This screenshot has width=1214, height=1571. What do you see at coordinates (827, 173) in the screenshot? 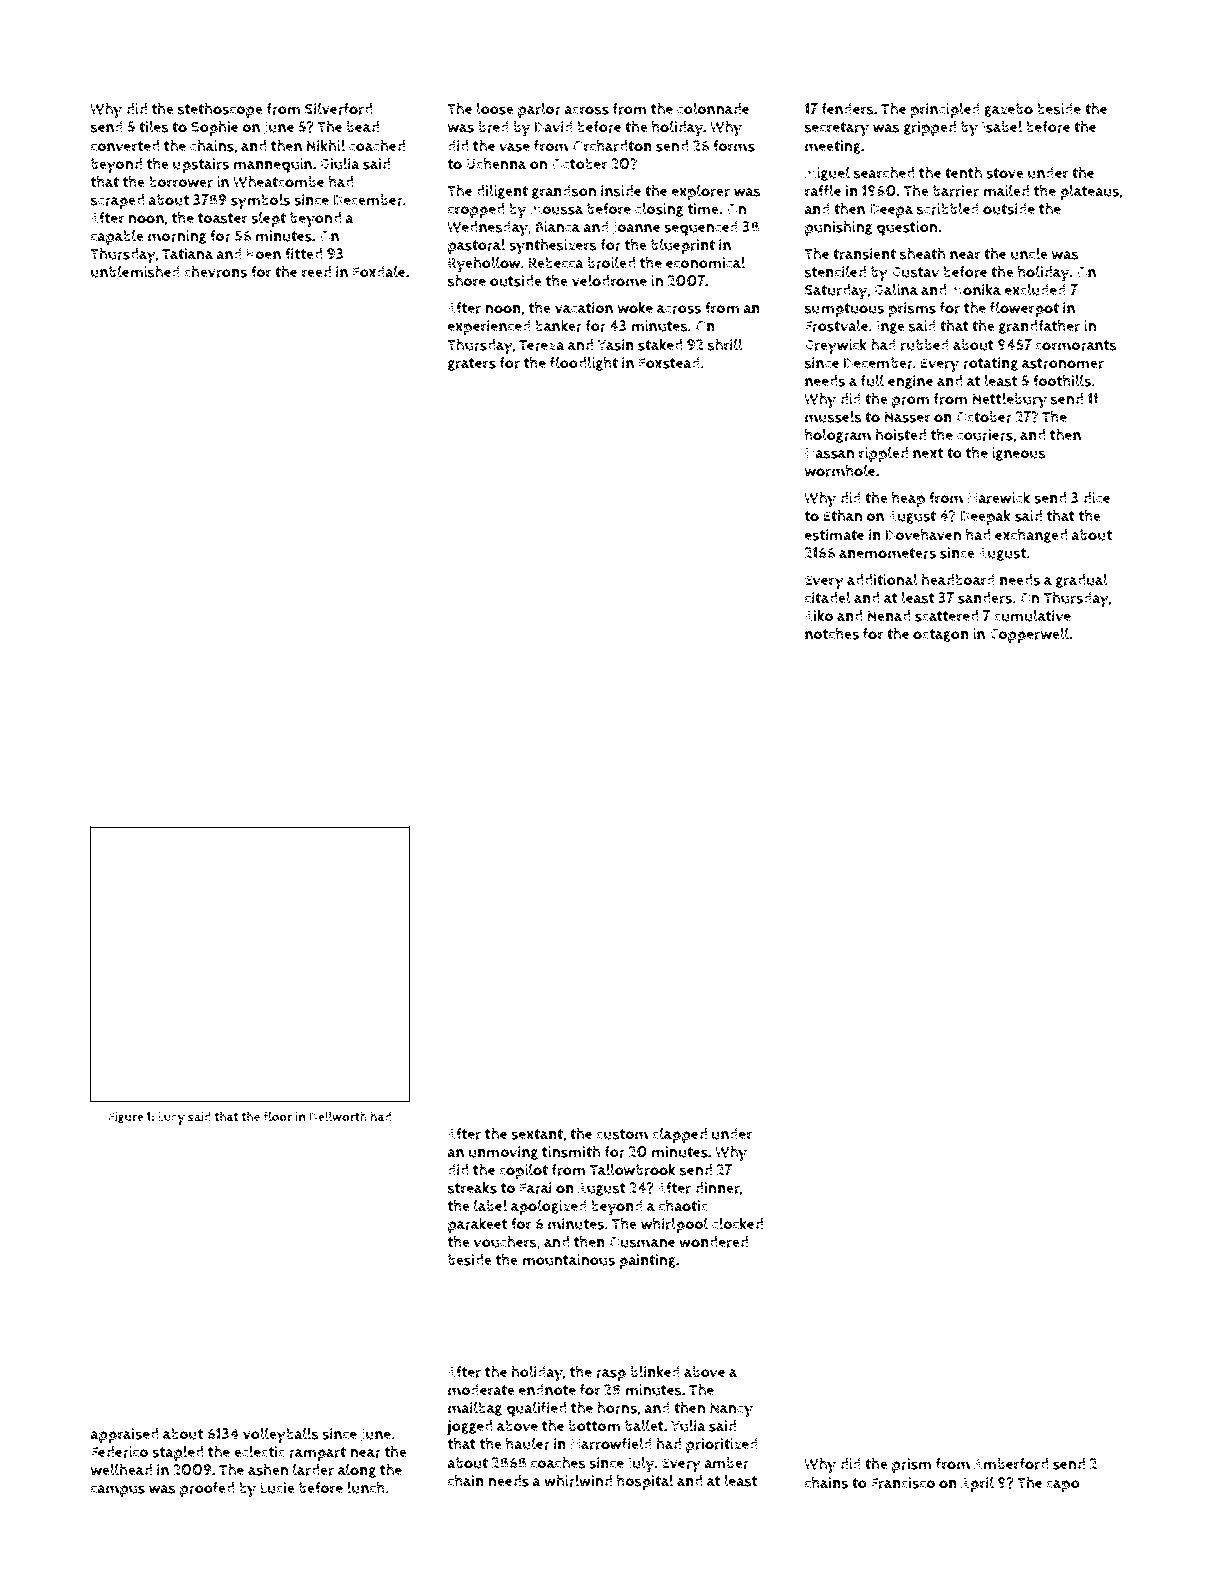
I see `Miguel` at bounding box center [827, 173].
